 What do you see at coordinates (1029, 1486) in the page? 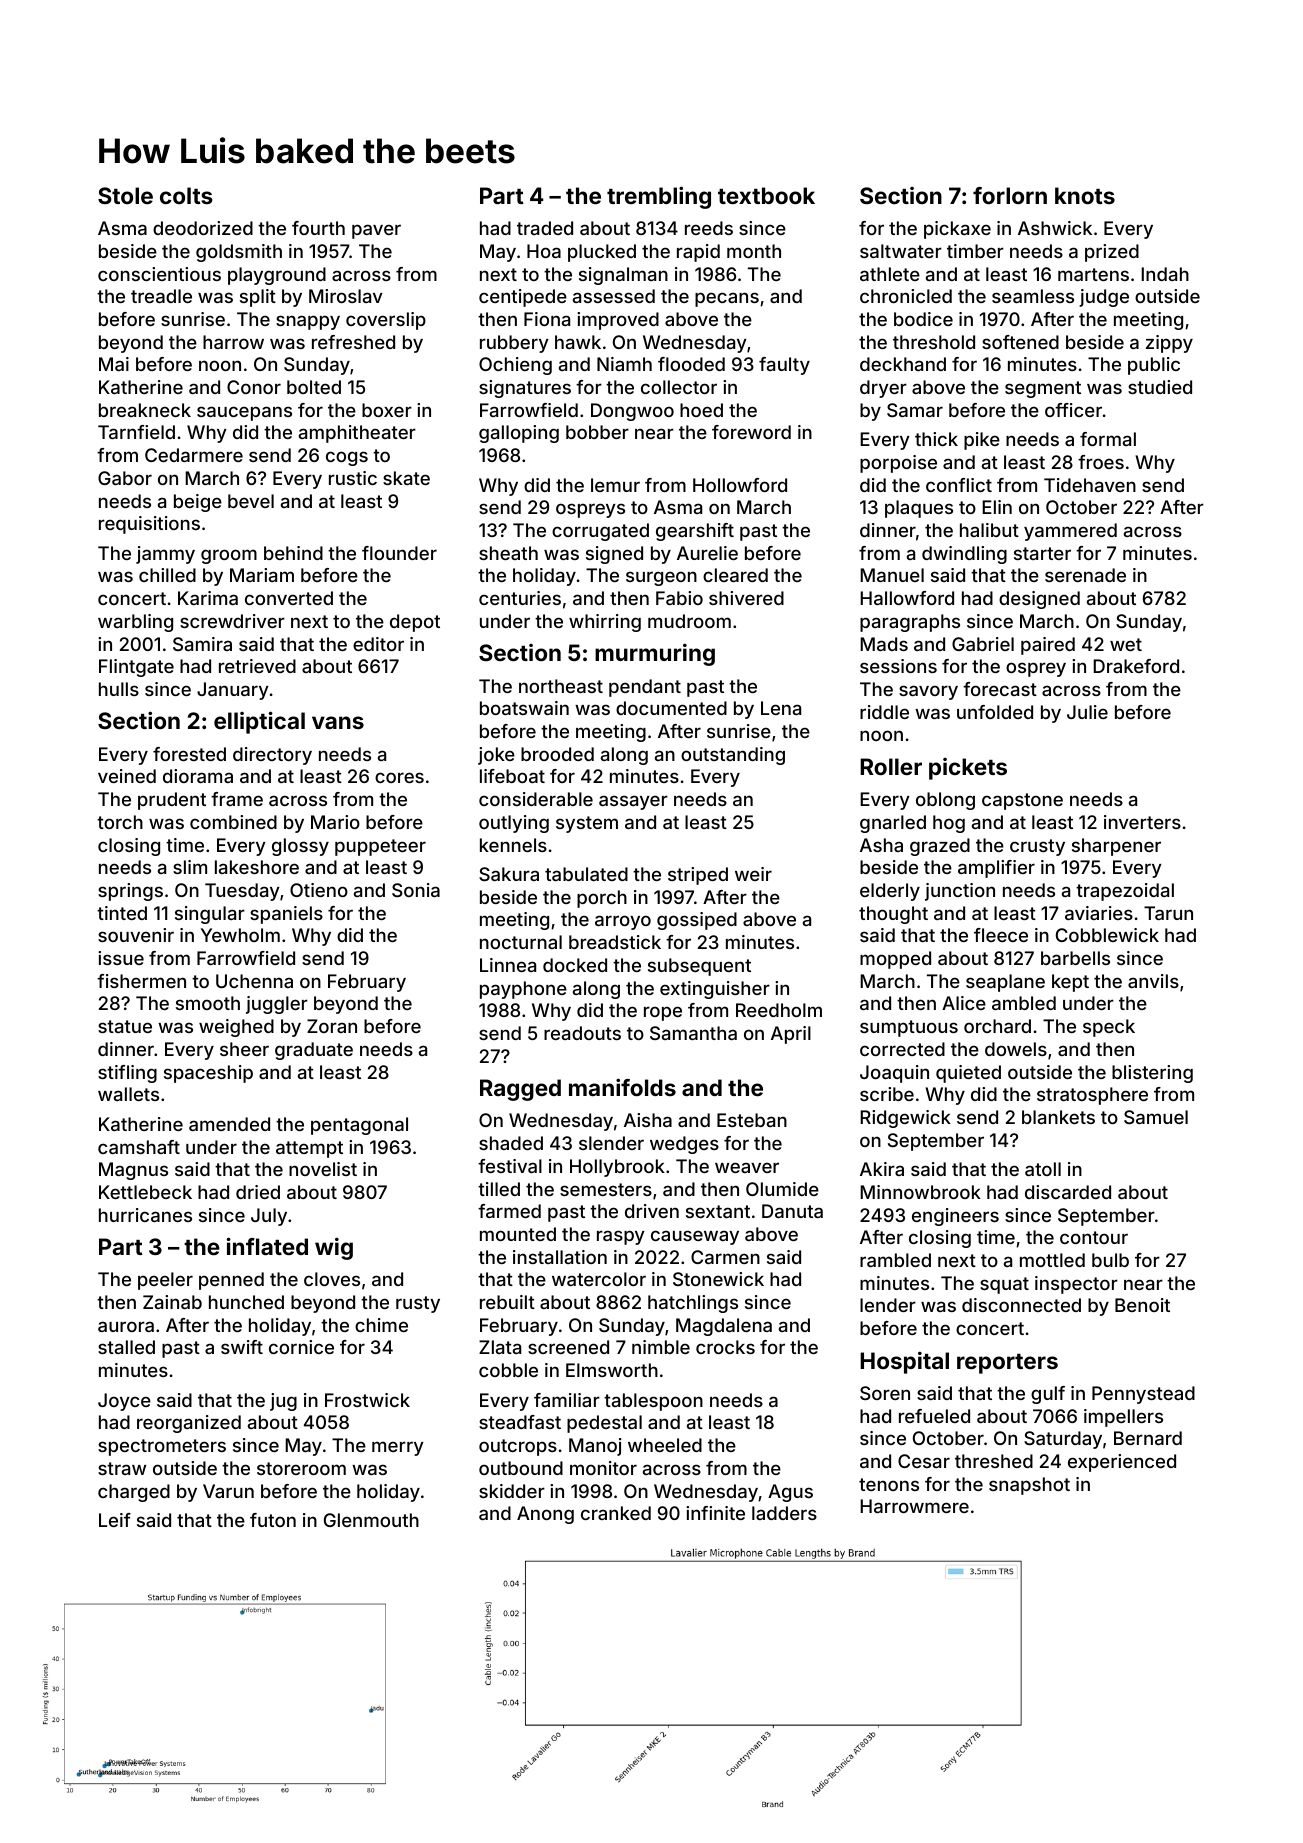
I see `snapshot` at bounding box center [1029, 1486].
